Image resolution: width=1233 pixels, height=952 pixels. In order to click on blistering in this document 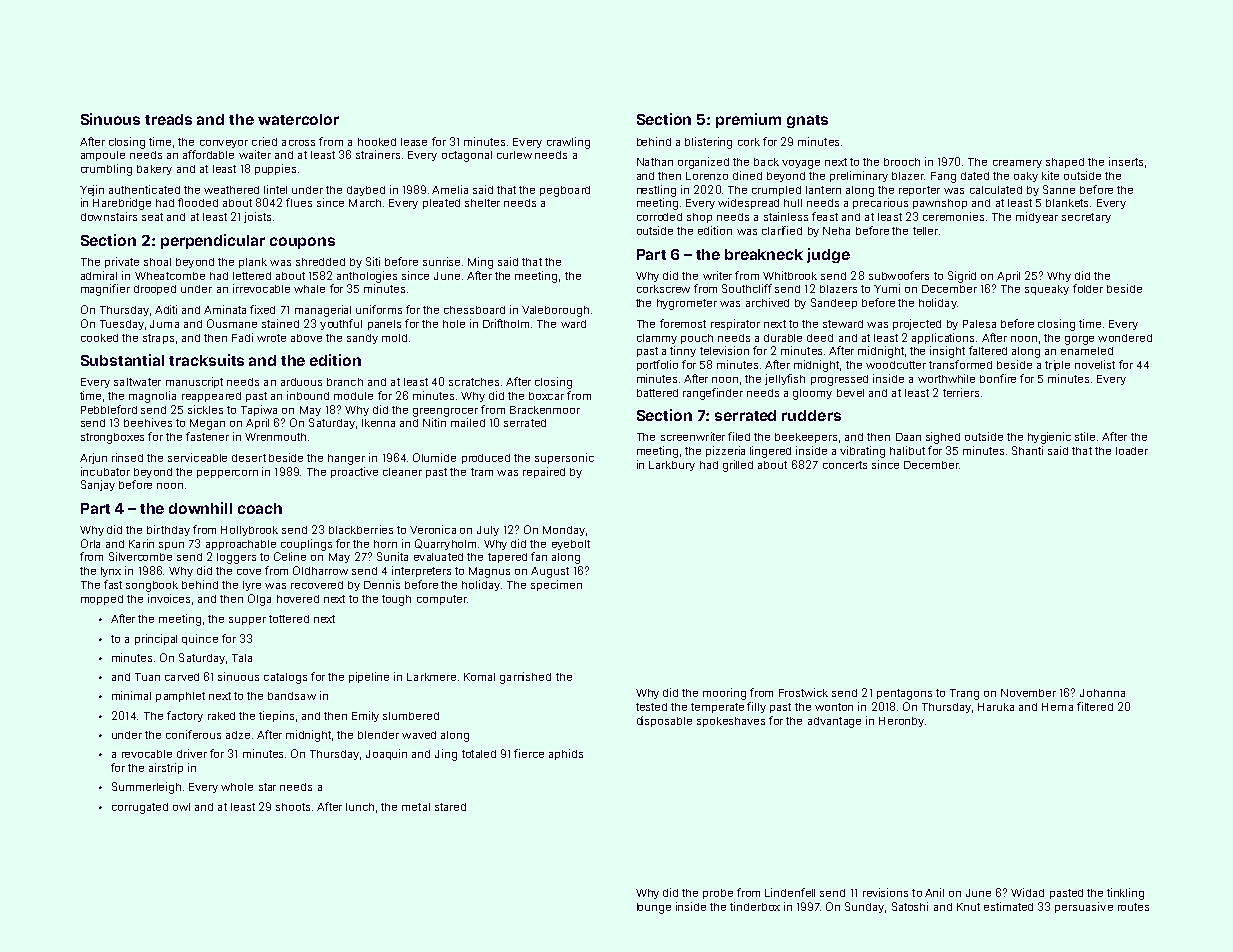, I will do `click(708, 143)`.
